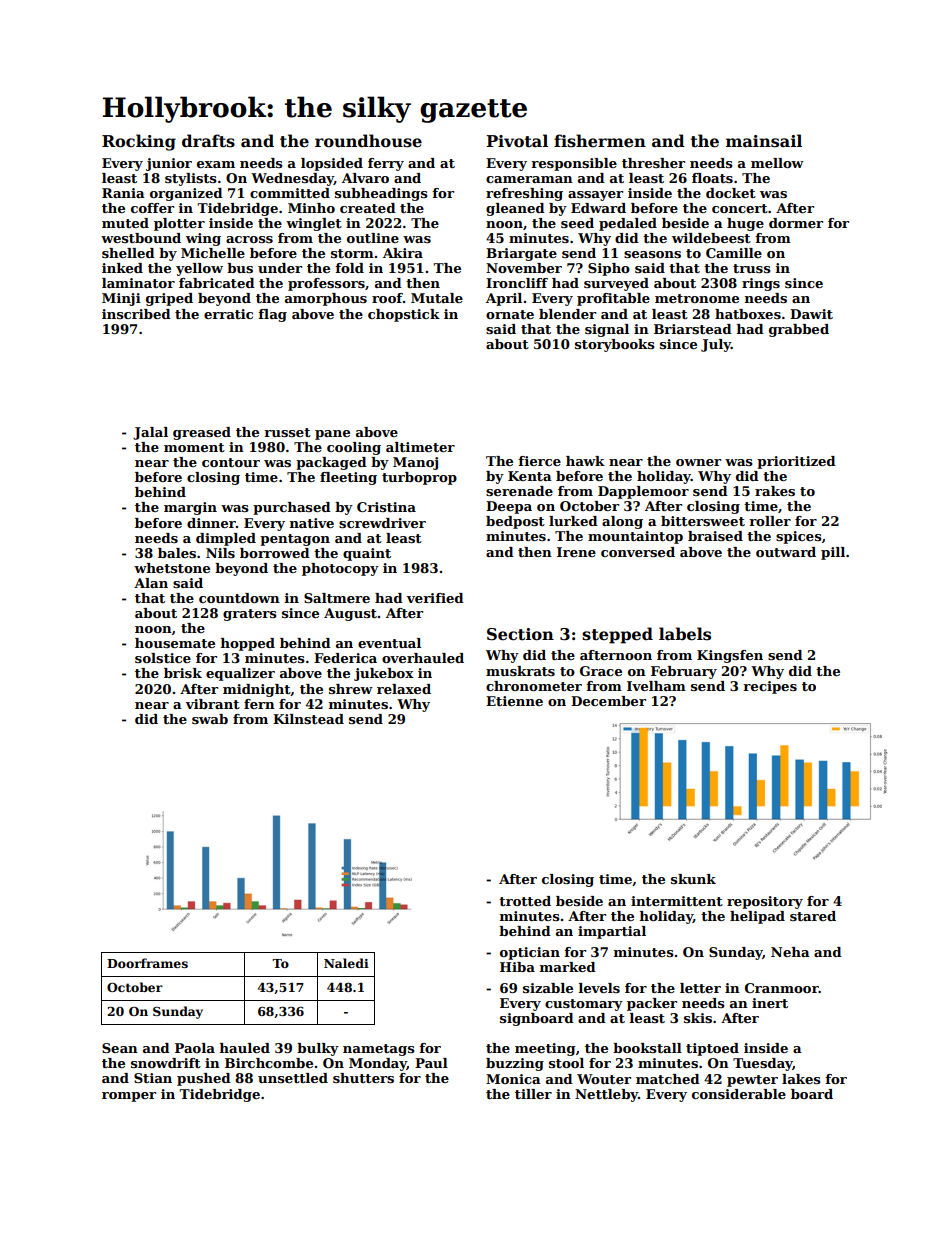  I want to click on thresher, so click(653, 163).
